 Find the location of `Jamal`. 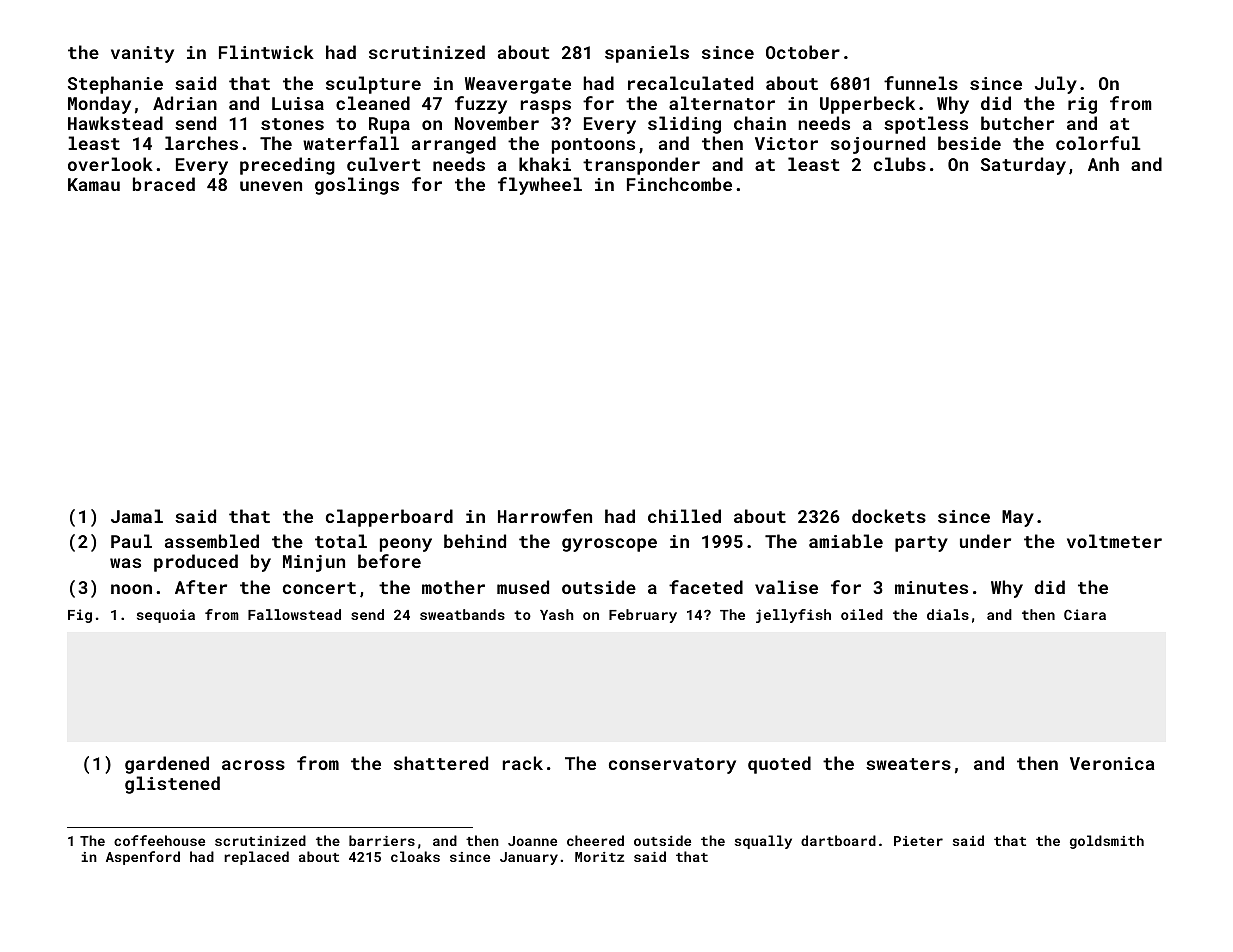

Jamal is located at coordinates (137, 516).
